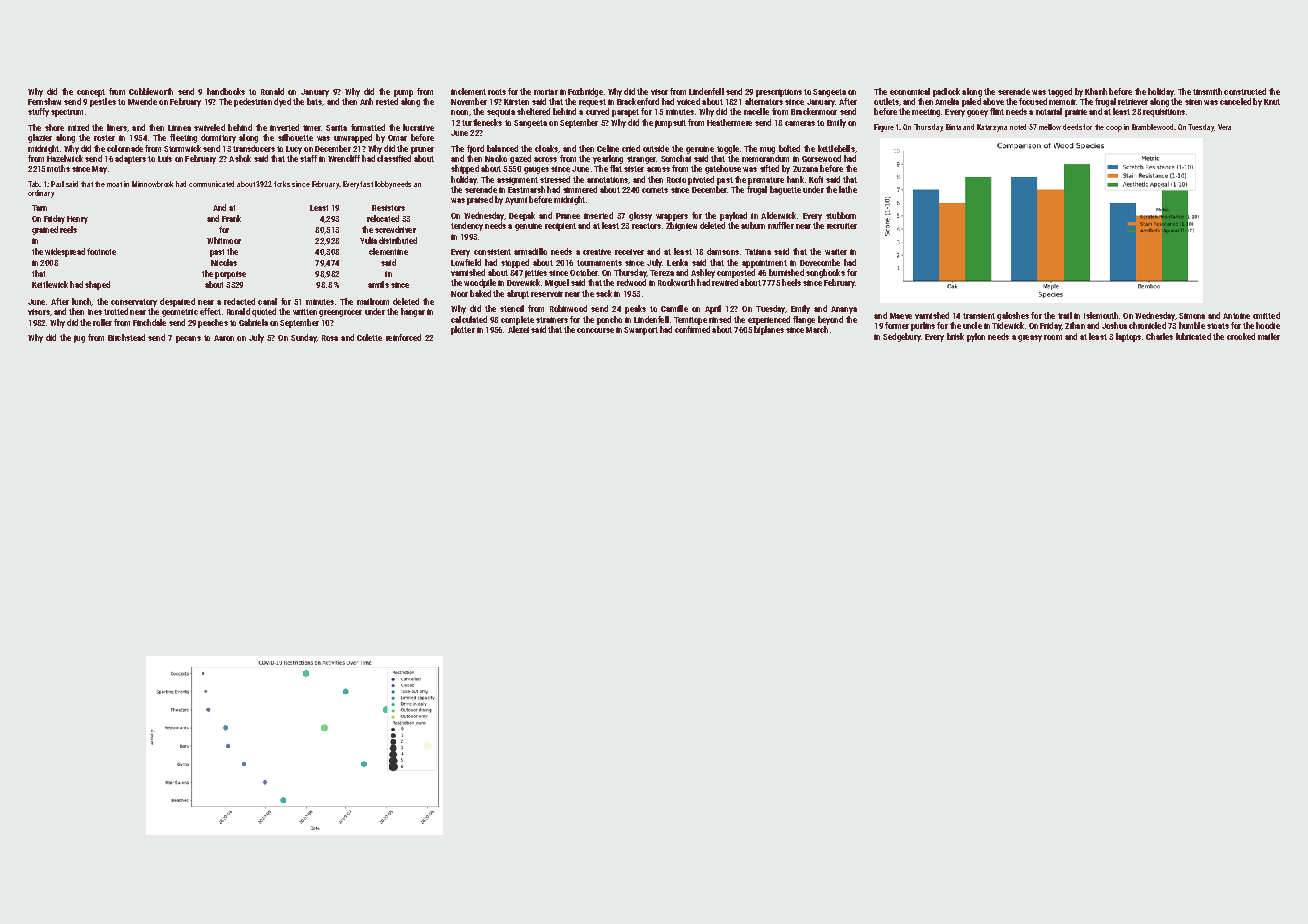 This image has width=1308, height=924. Describe the element at coordinates (1096, 91) in the image. I see `Khanh` at that location.
